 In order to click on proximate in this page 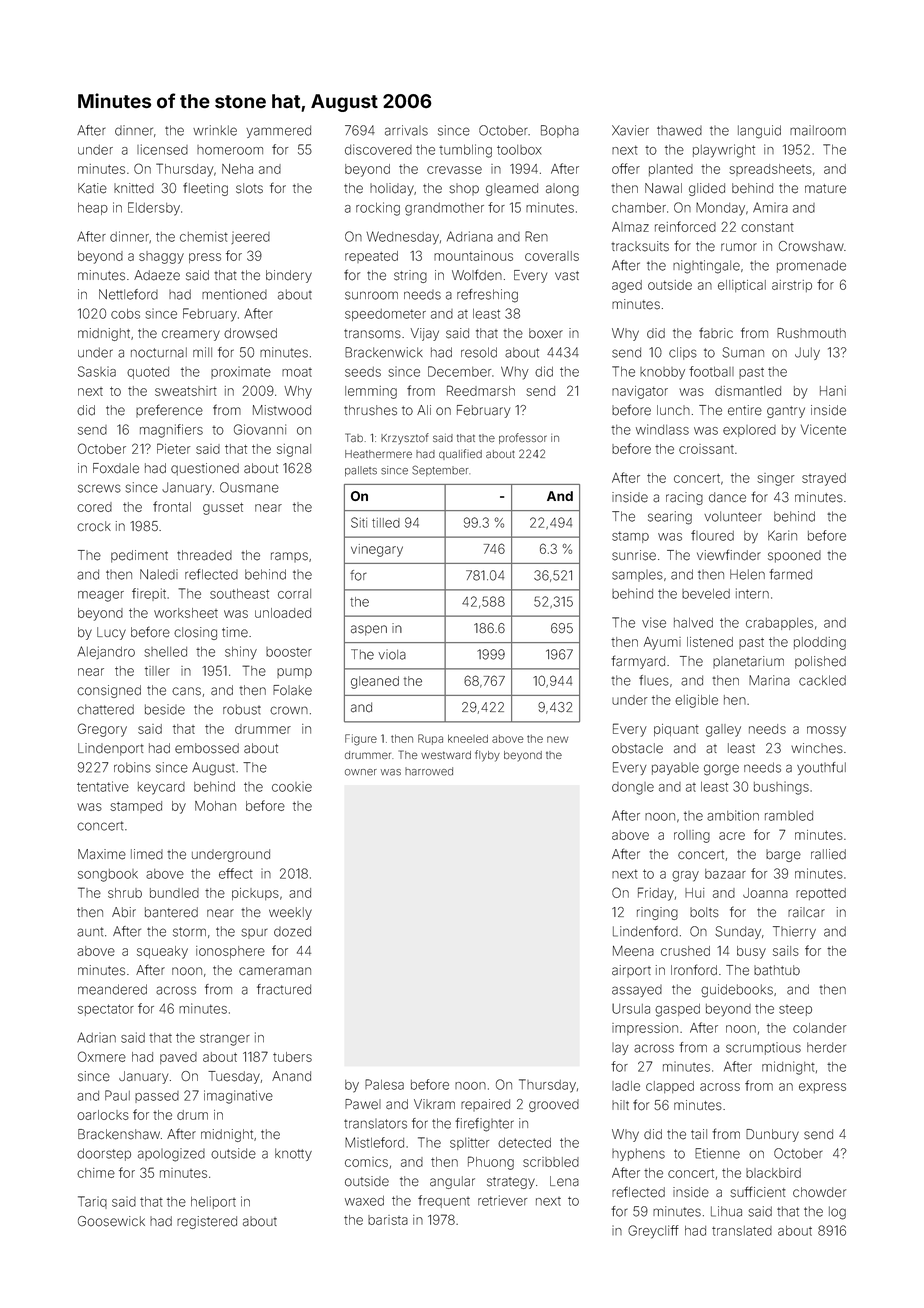, I will do `click(241, 372)`.
